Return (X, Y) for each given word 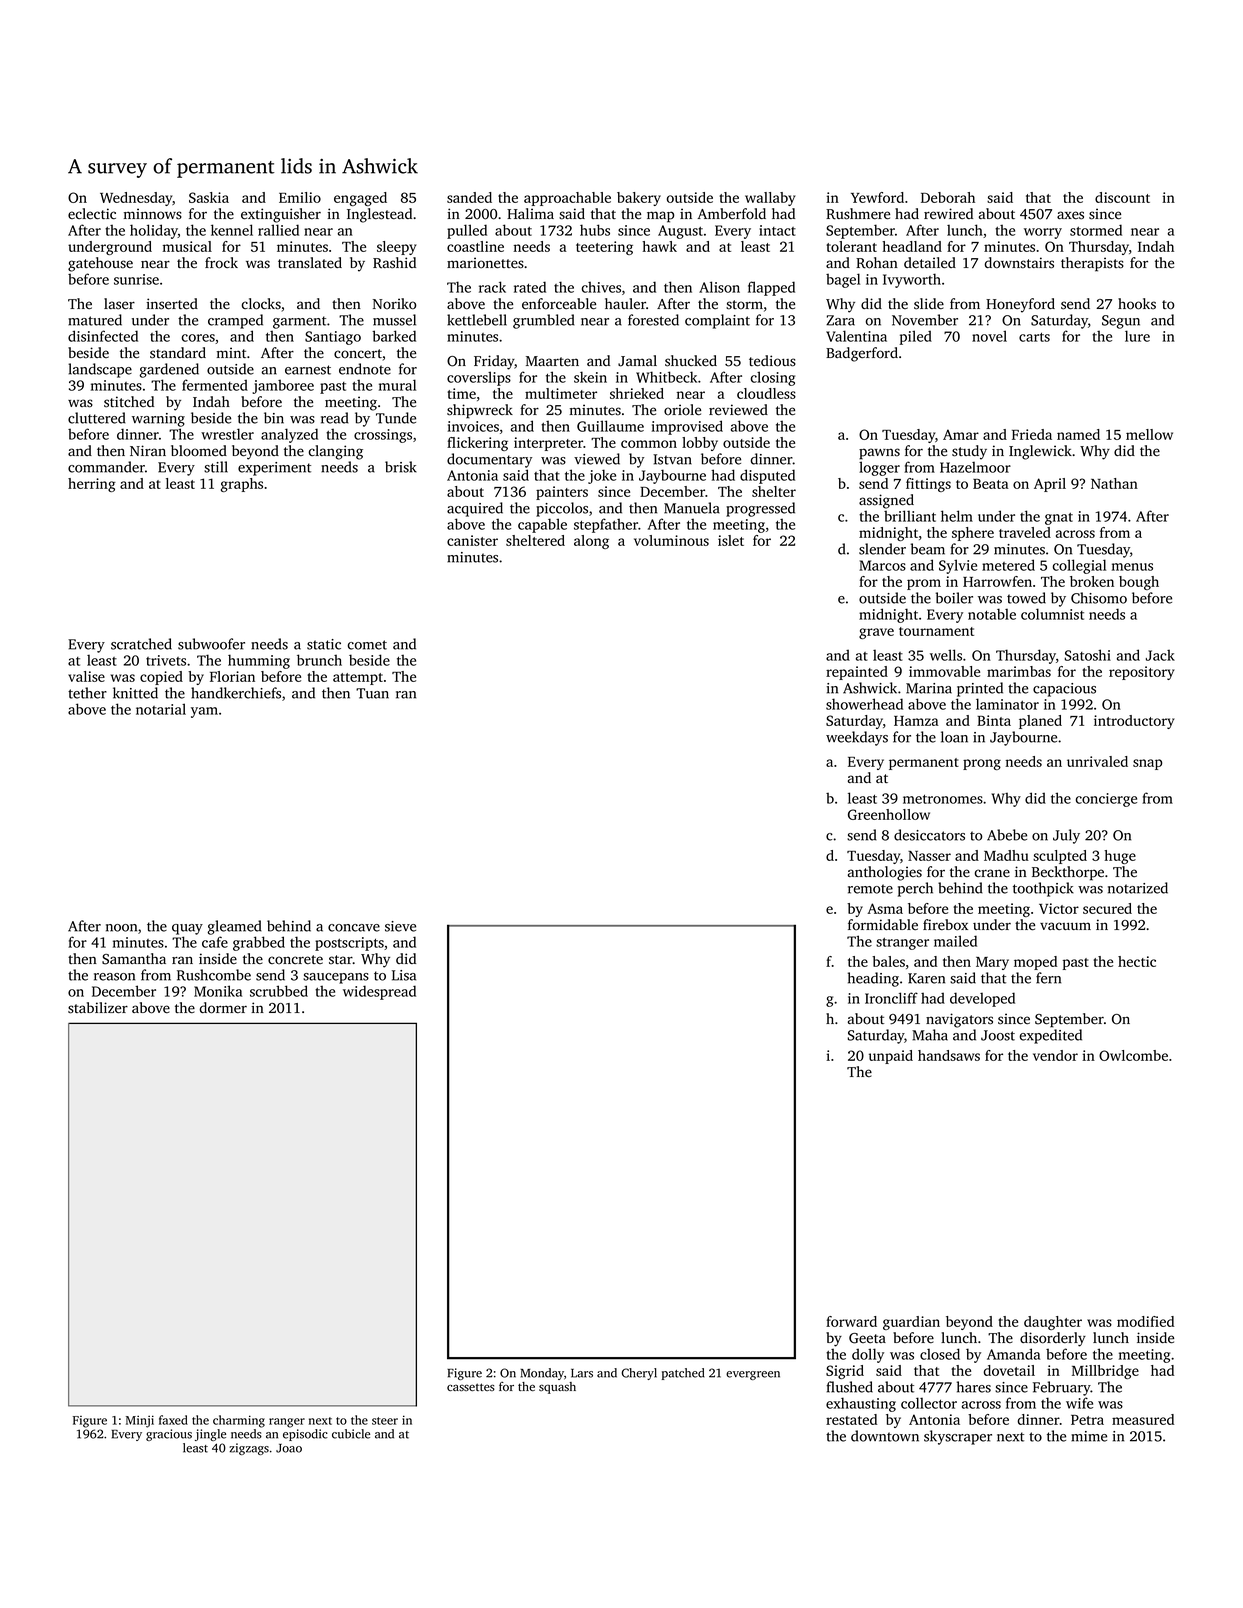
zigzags (249, 1449)
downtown (885, 1436)
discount (1122, 197)
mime (1089, 1436)
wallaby (770, 199)
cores (198, 338)
